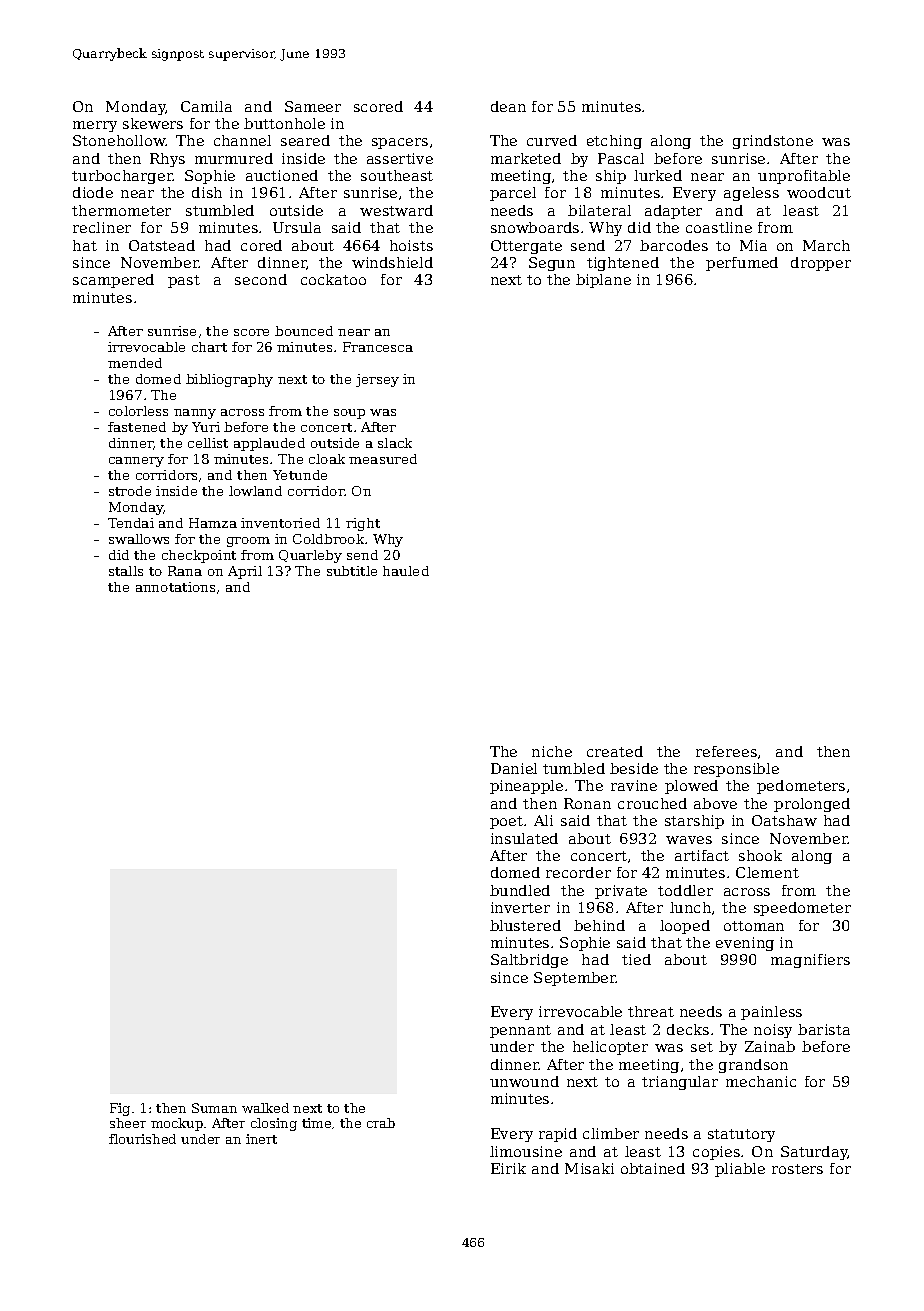  Describe the element at coordinates (552, 751) in the document. I see `niche` at that location.
